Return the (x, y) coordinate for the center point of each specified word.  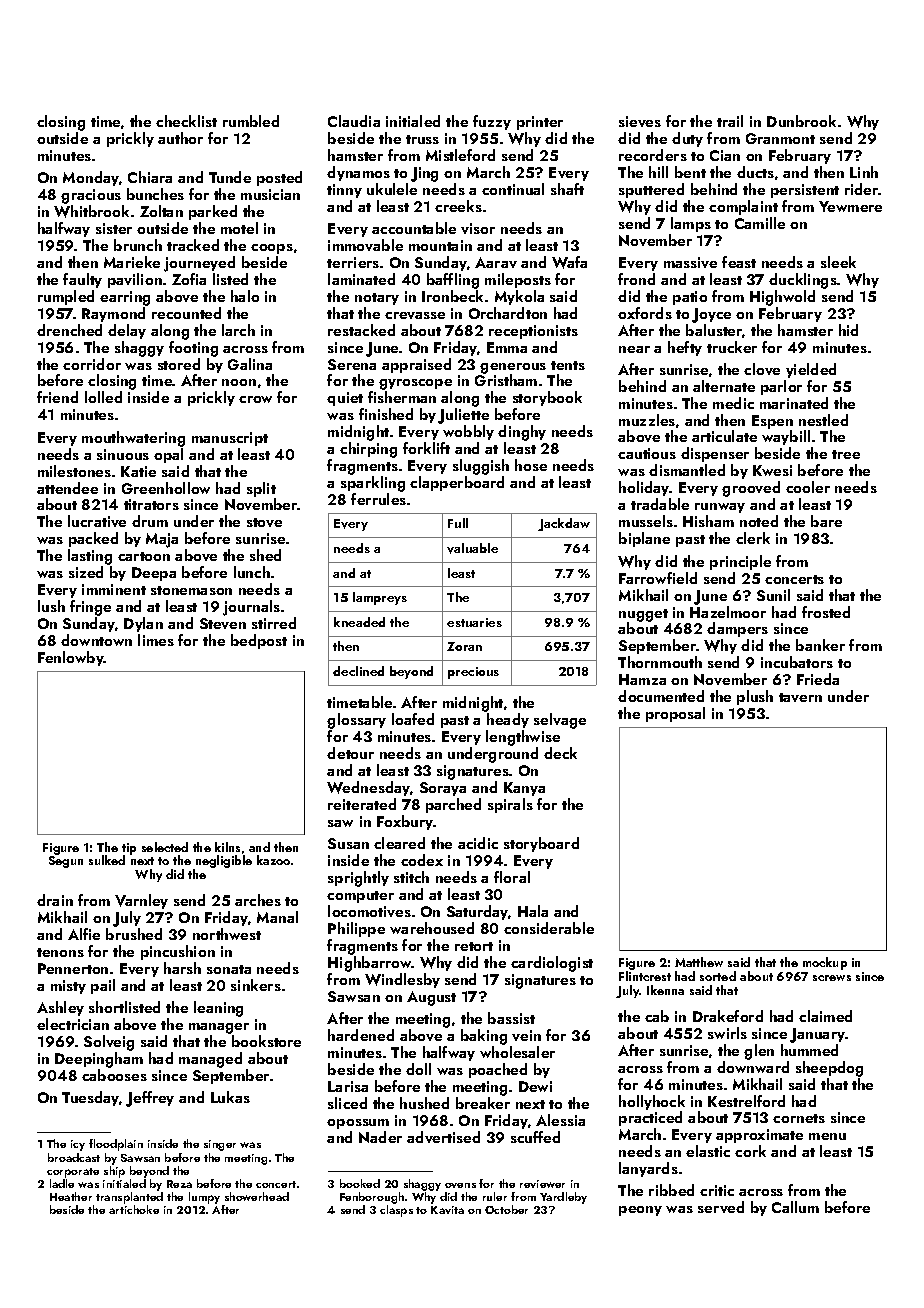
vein (526, 1035)
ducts (755, 172)
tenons (60, 952)
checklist (186, 121)
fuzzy (492, 122)
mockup (825, 963)
